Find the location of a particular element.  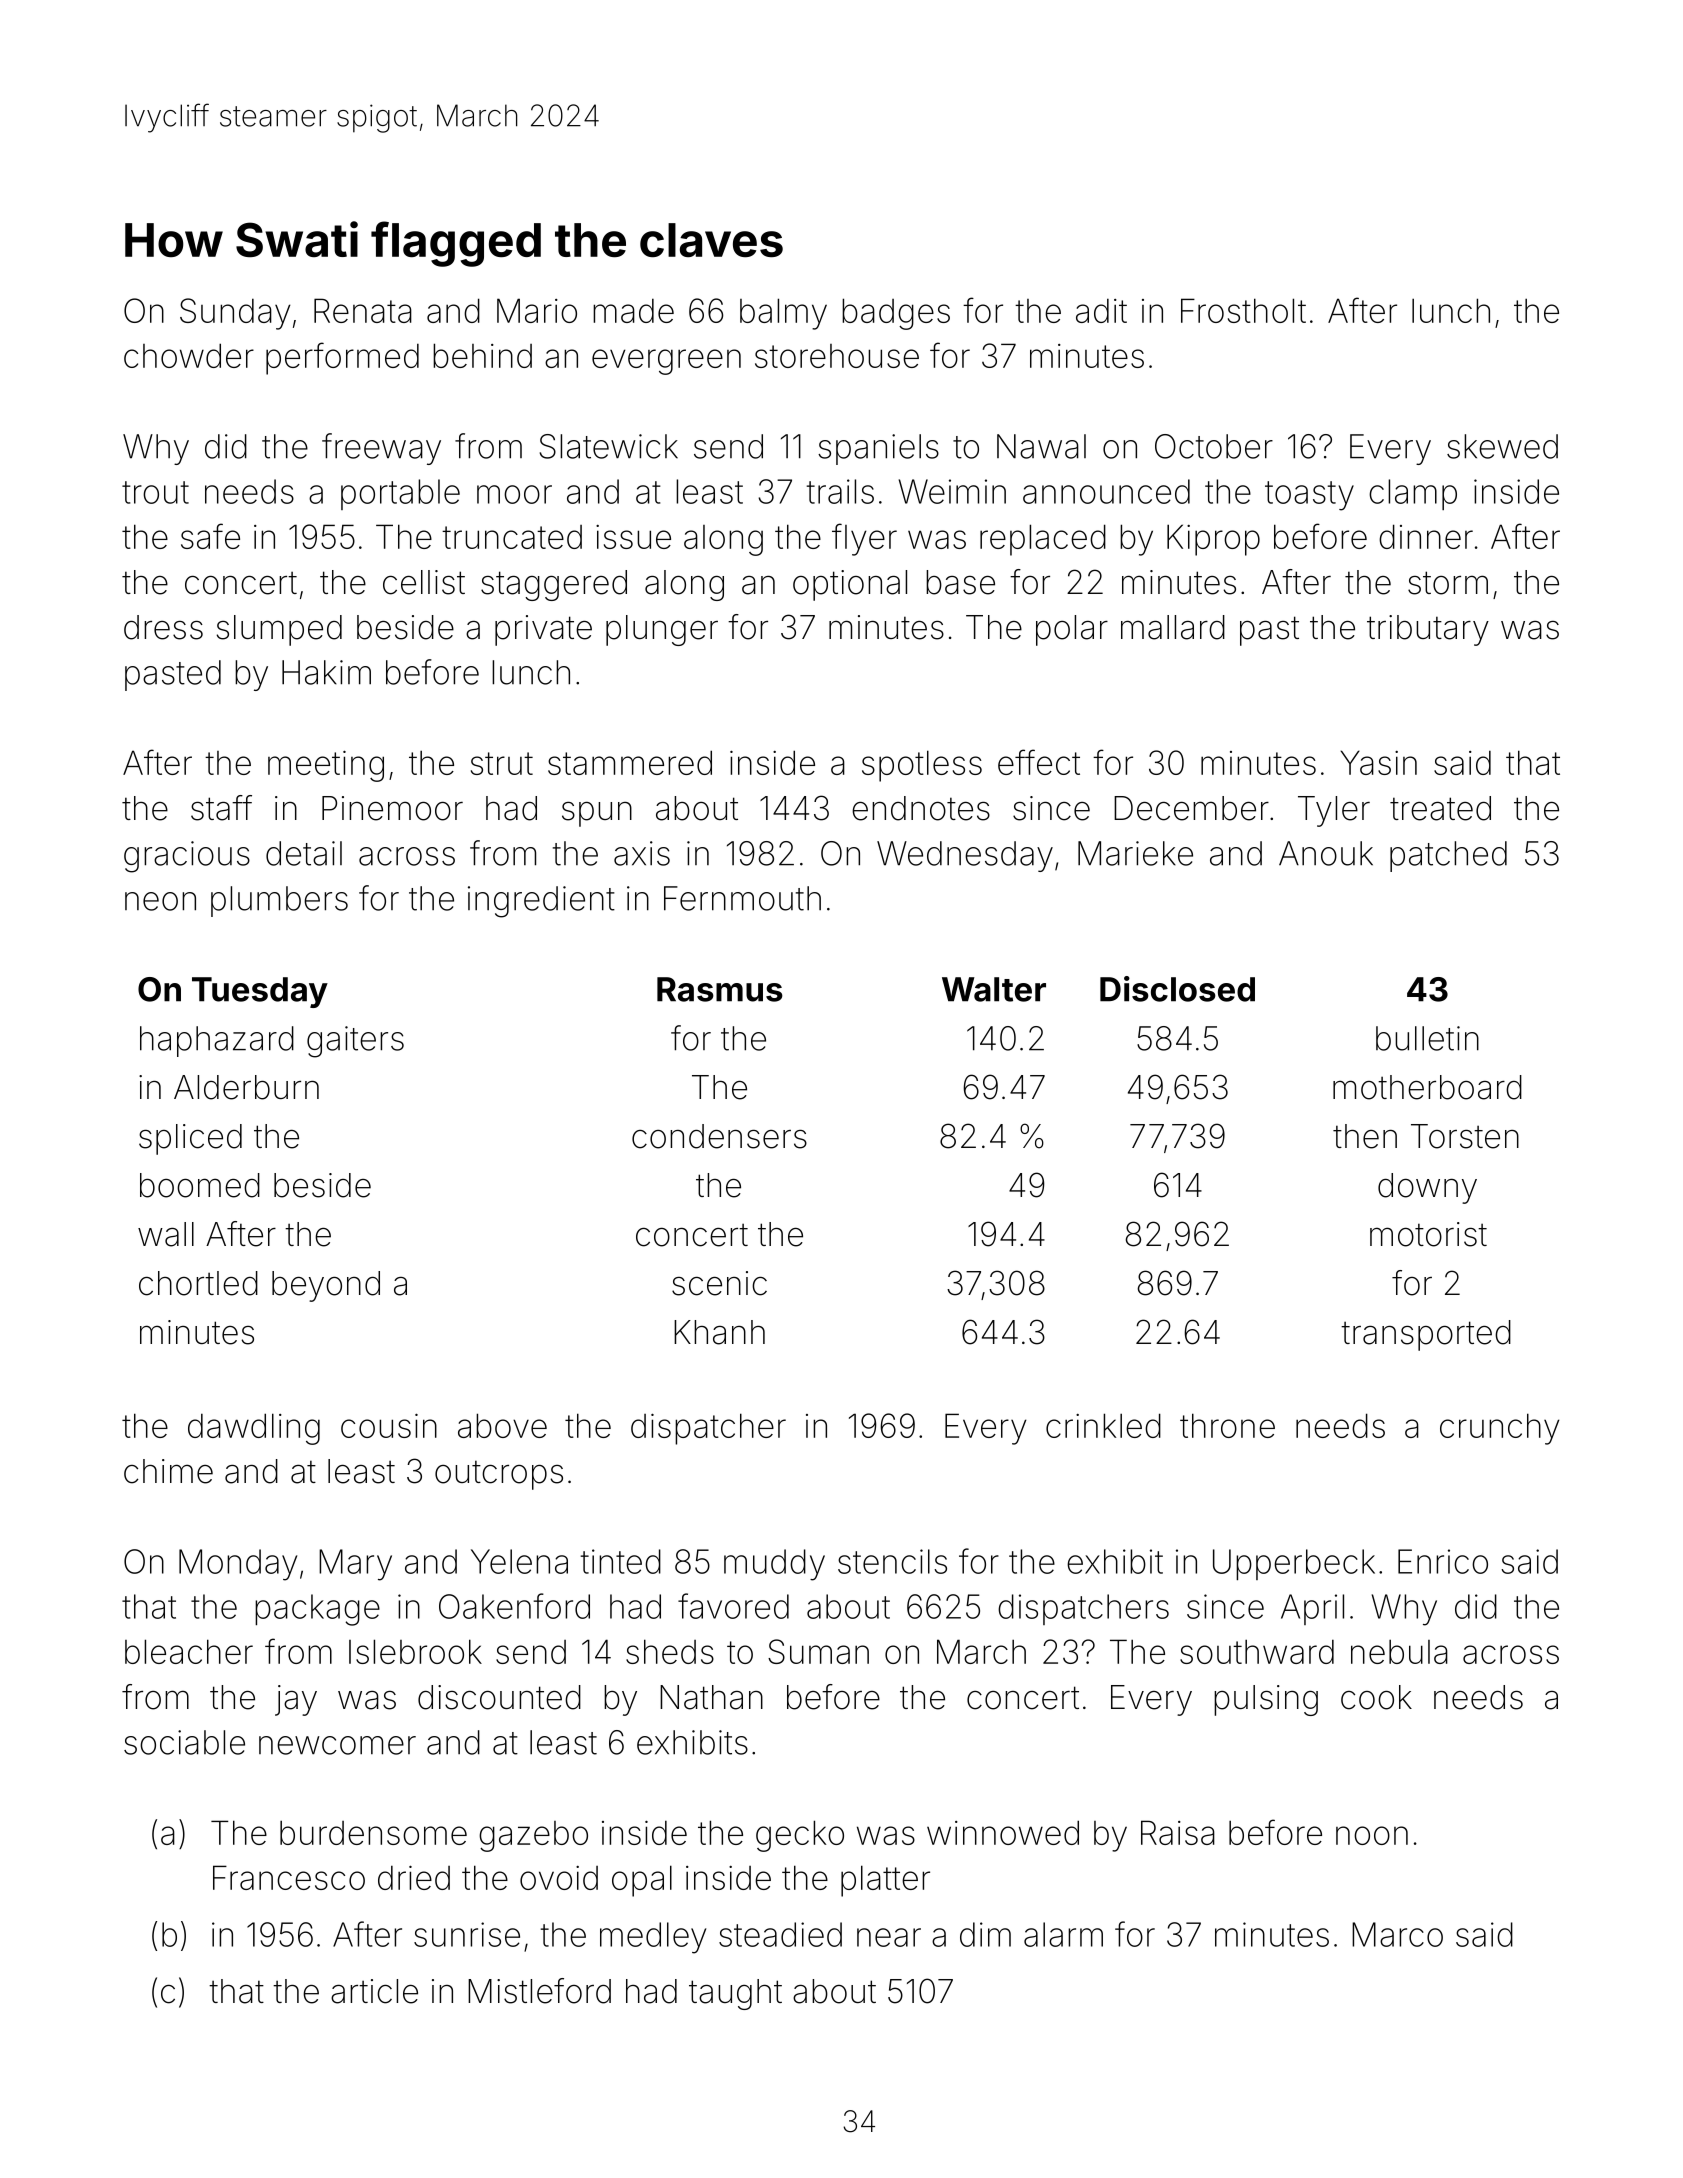

motherboard is located at coordinates (1427, 1087).
